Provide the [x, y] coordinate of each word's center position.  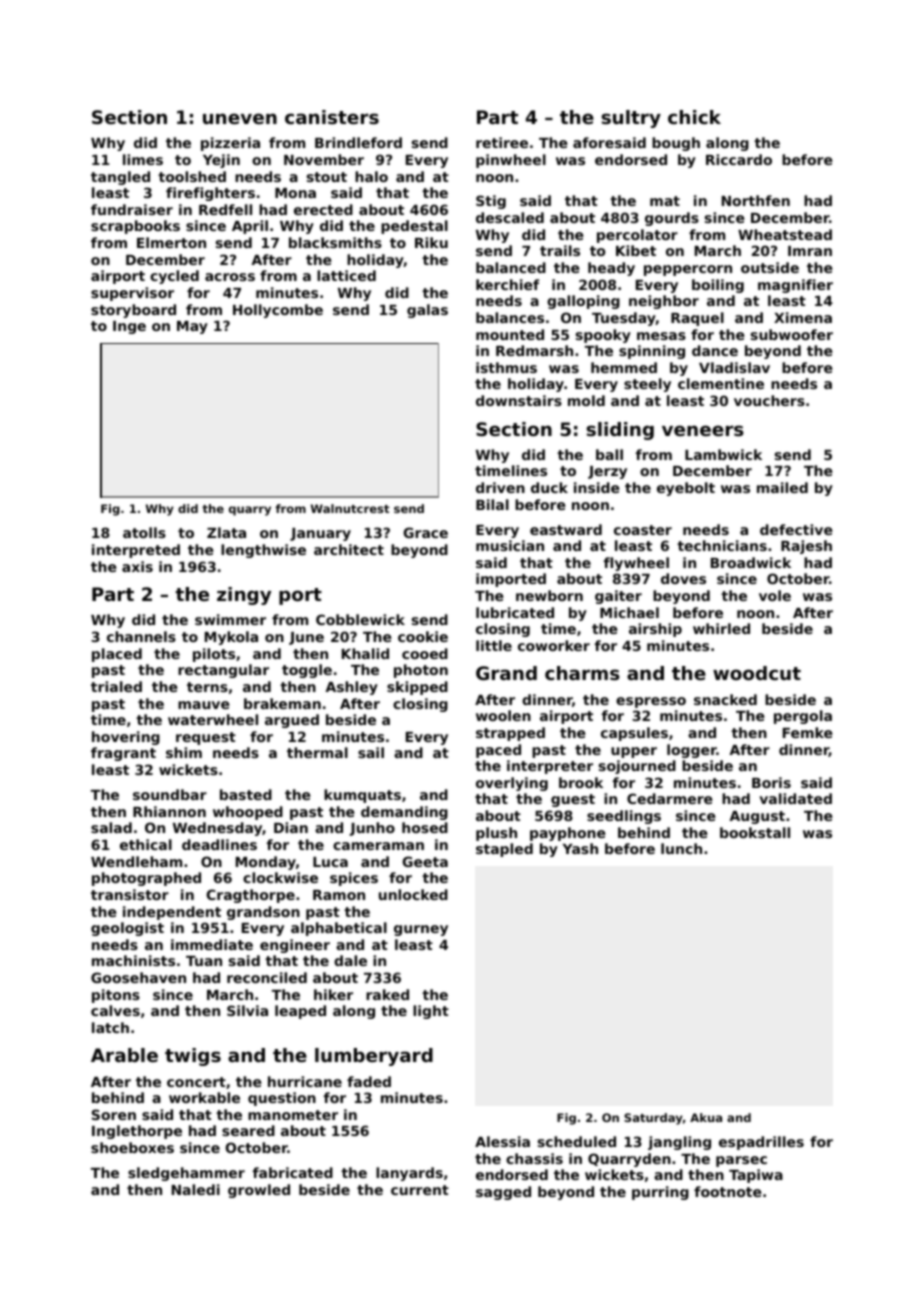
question [282, 1099]
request [206, 738]
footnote [727, 1191]
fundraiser [132, 209]
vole [775, 595]
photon [421, 671]
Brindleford [358, 142]
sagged [503, 1193]
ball [609, 454]
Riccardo [739, 159]
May [192, 327]
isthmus [506, 367]
